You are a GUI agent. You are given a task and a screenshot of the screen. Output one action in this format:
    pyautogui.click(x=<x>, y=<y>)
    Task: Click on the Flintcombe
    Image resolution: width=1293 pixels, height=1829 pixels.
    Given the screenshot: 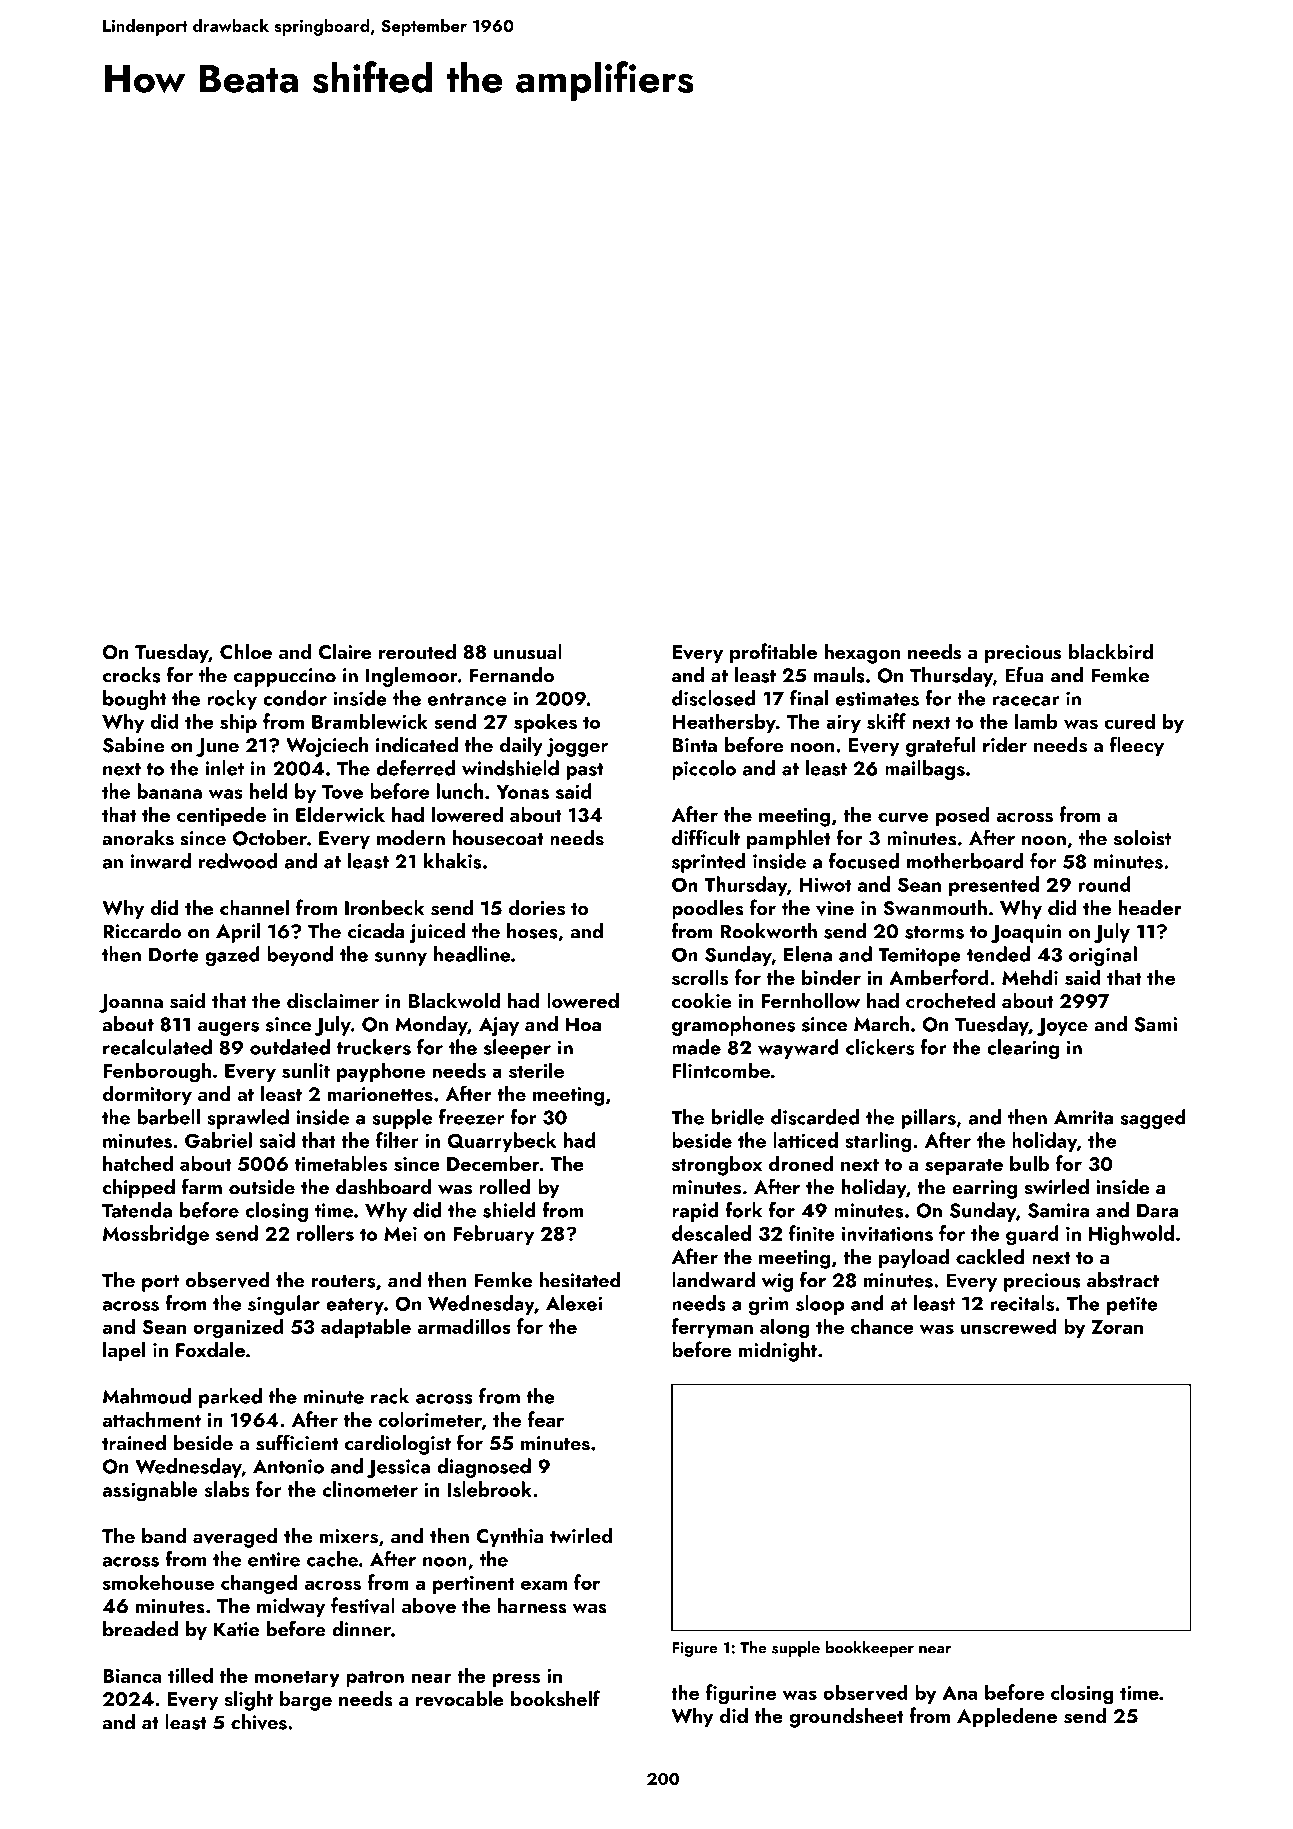 What is the action you would take?
    pyautogui.click(x=721, y=1070)
